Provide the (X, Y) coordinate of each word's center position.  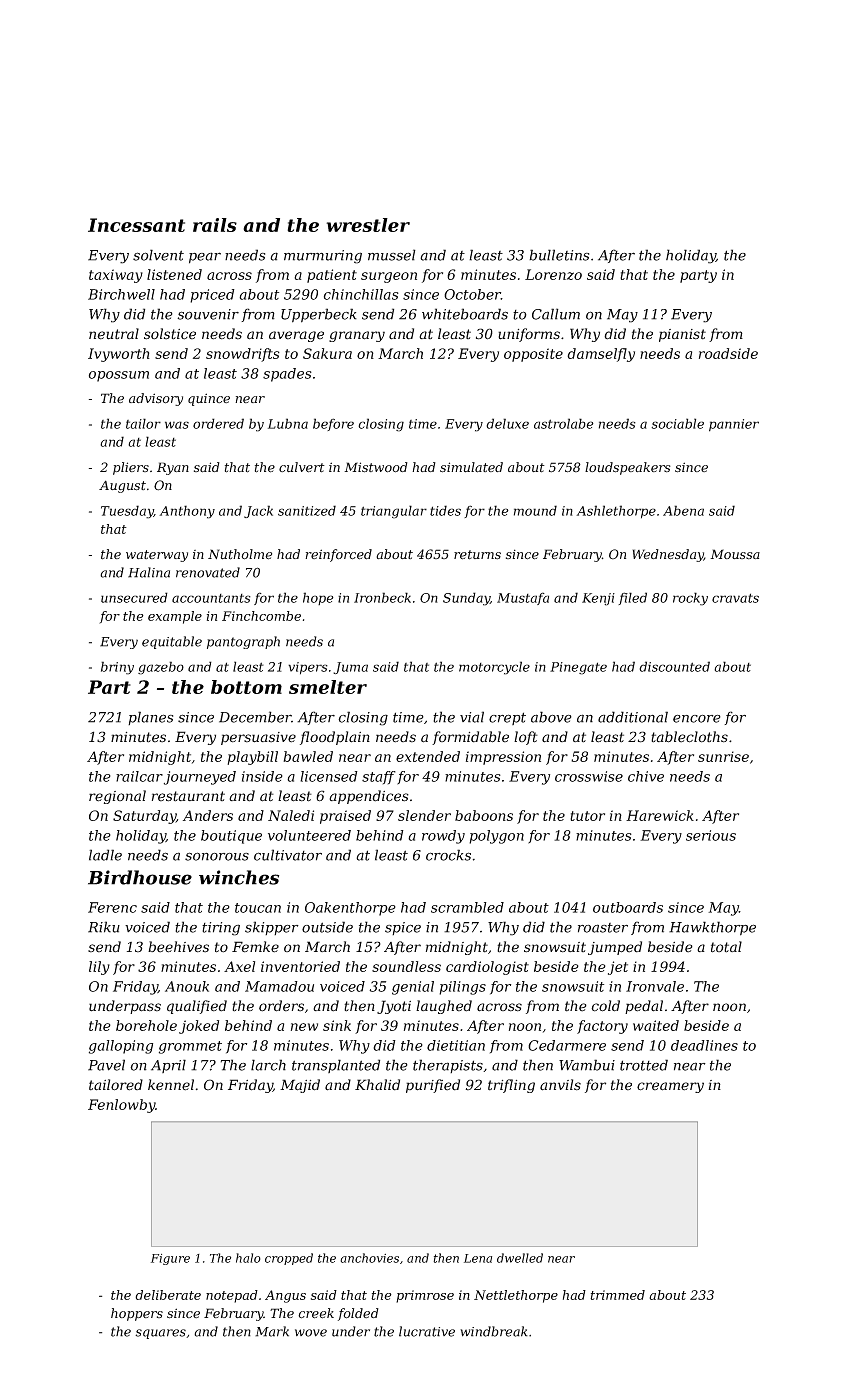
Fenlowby (122, 1106)
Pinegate (578, 668)
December (255, 717)
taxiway (116, 276)
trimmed (617, 1295)
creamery (670, 1087)
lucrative (427, 1331)
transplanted (336, 1066)
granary (357, 336)
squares (160, 1334)
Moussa (735, 554)
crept (507, 718)
